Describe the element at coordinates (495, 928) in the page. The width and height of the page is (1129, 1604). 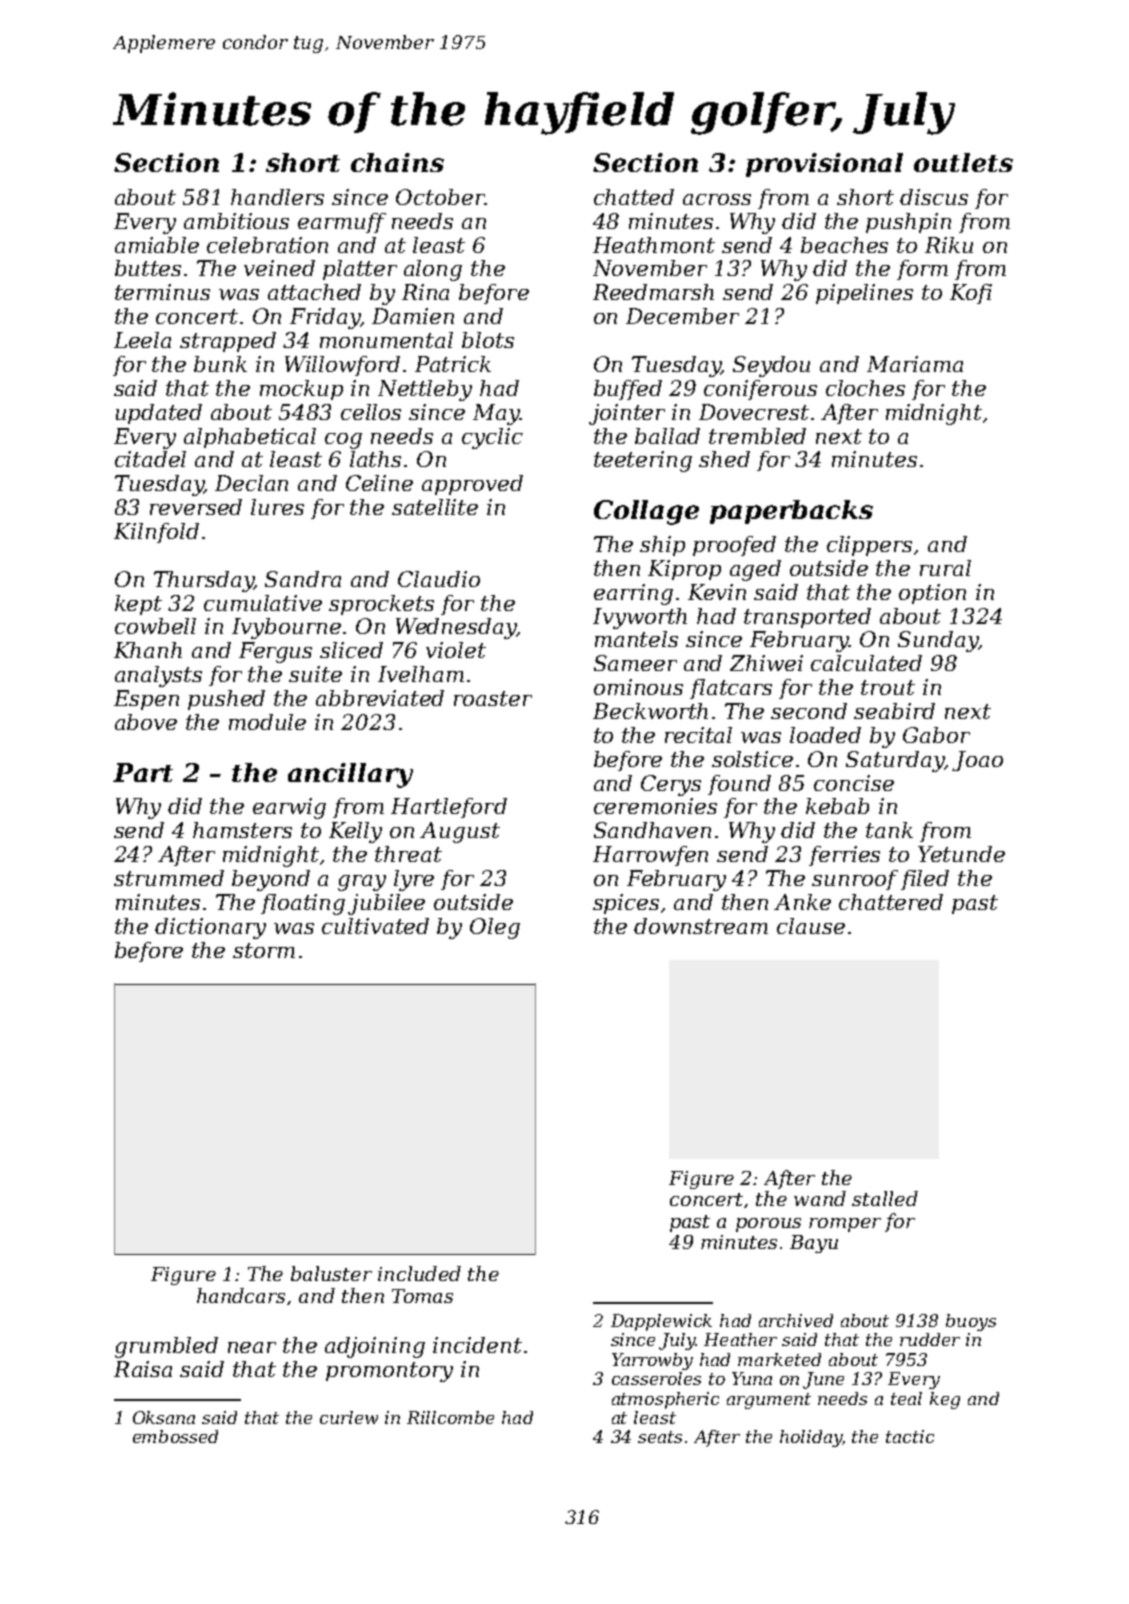
I see `Oleg` at that location.
